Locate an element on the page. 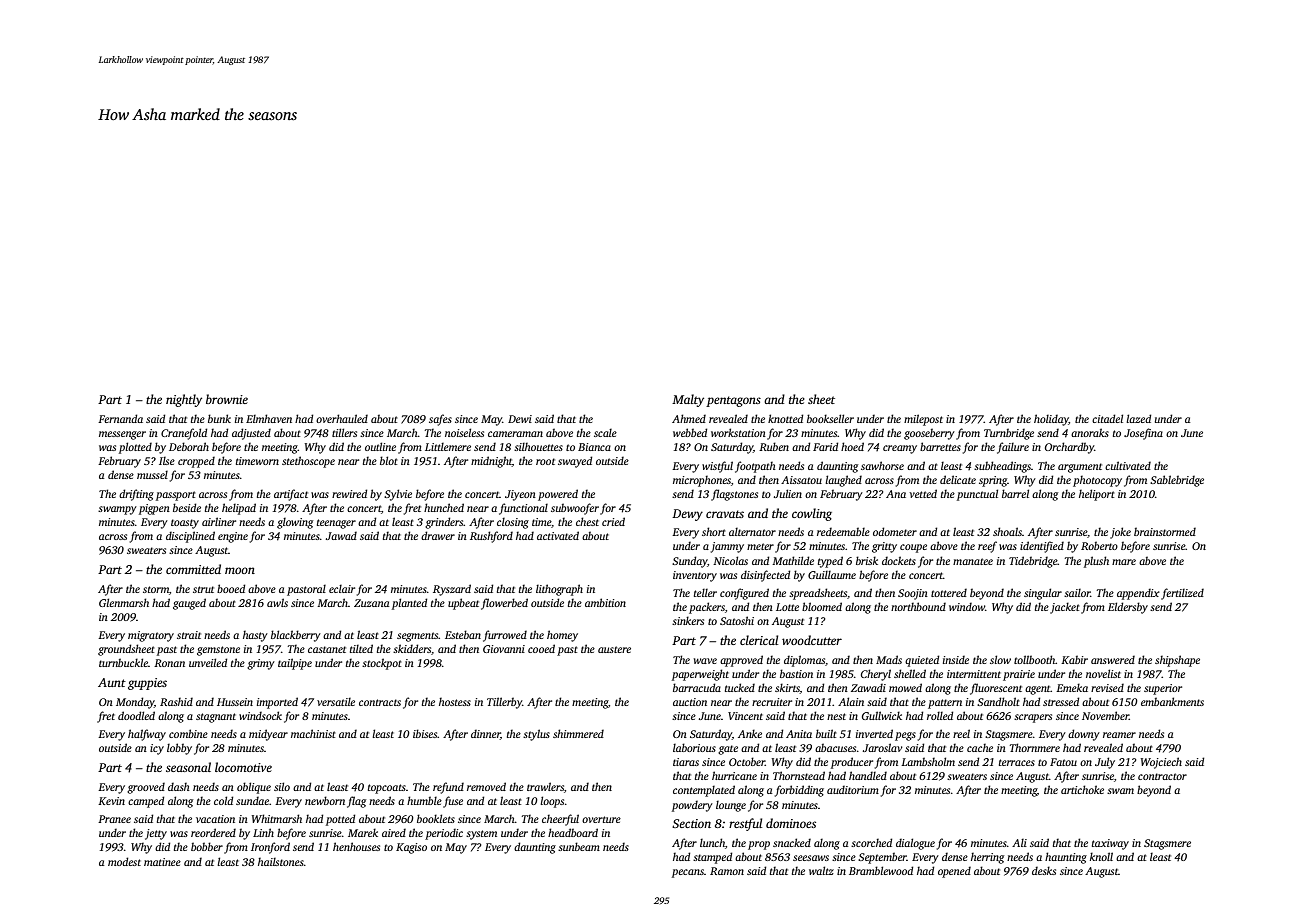  scrapers is located at coordinates (1033, 718).
